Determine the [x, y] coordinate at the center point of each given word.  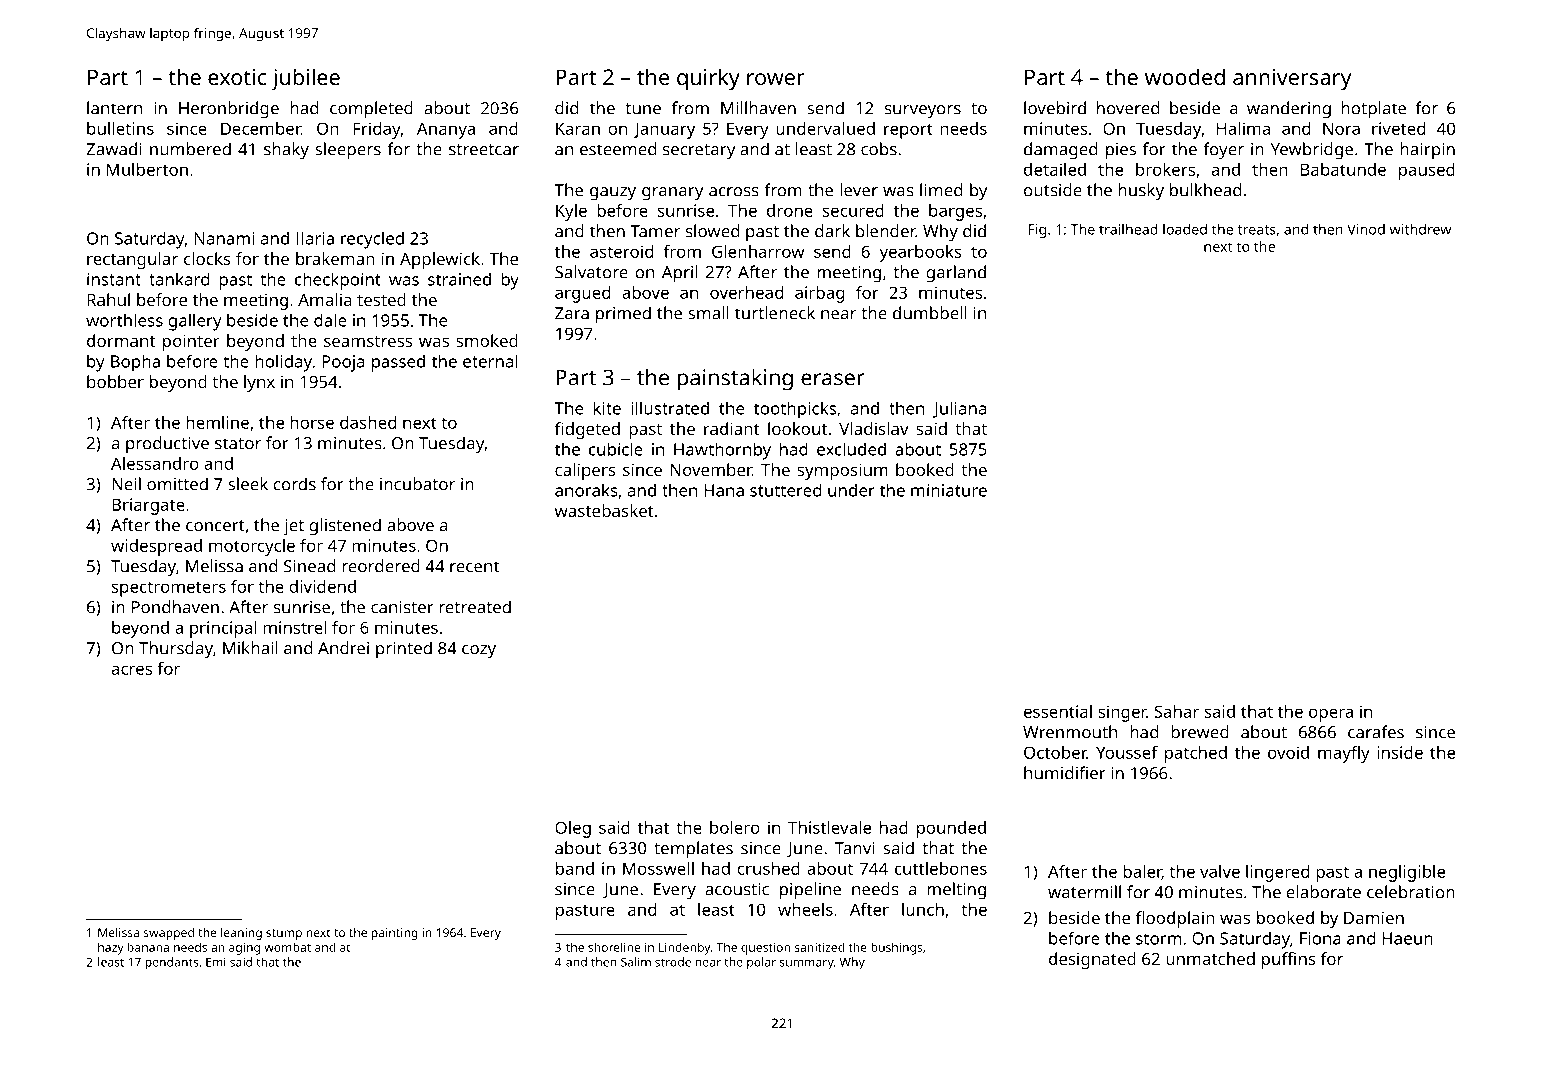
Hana [724, 490]
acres [132, 670]
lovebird [1055, 108]
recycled [372, 240]
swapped [169, 933]
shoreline [614, 947]
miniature [949, 490]
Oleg [573, 829]
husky [1141, 192]
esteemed [618, 149]
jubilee [305, 79]
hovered [1128, 108]
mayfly [1344, 754]
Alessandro [155, 463]
